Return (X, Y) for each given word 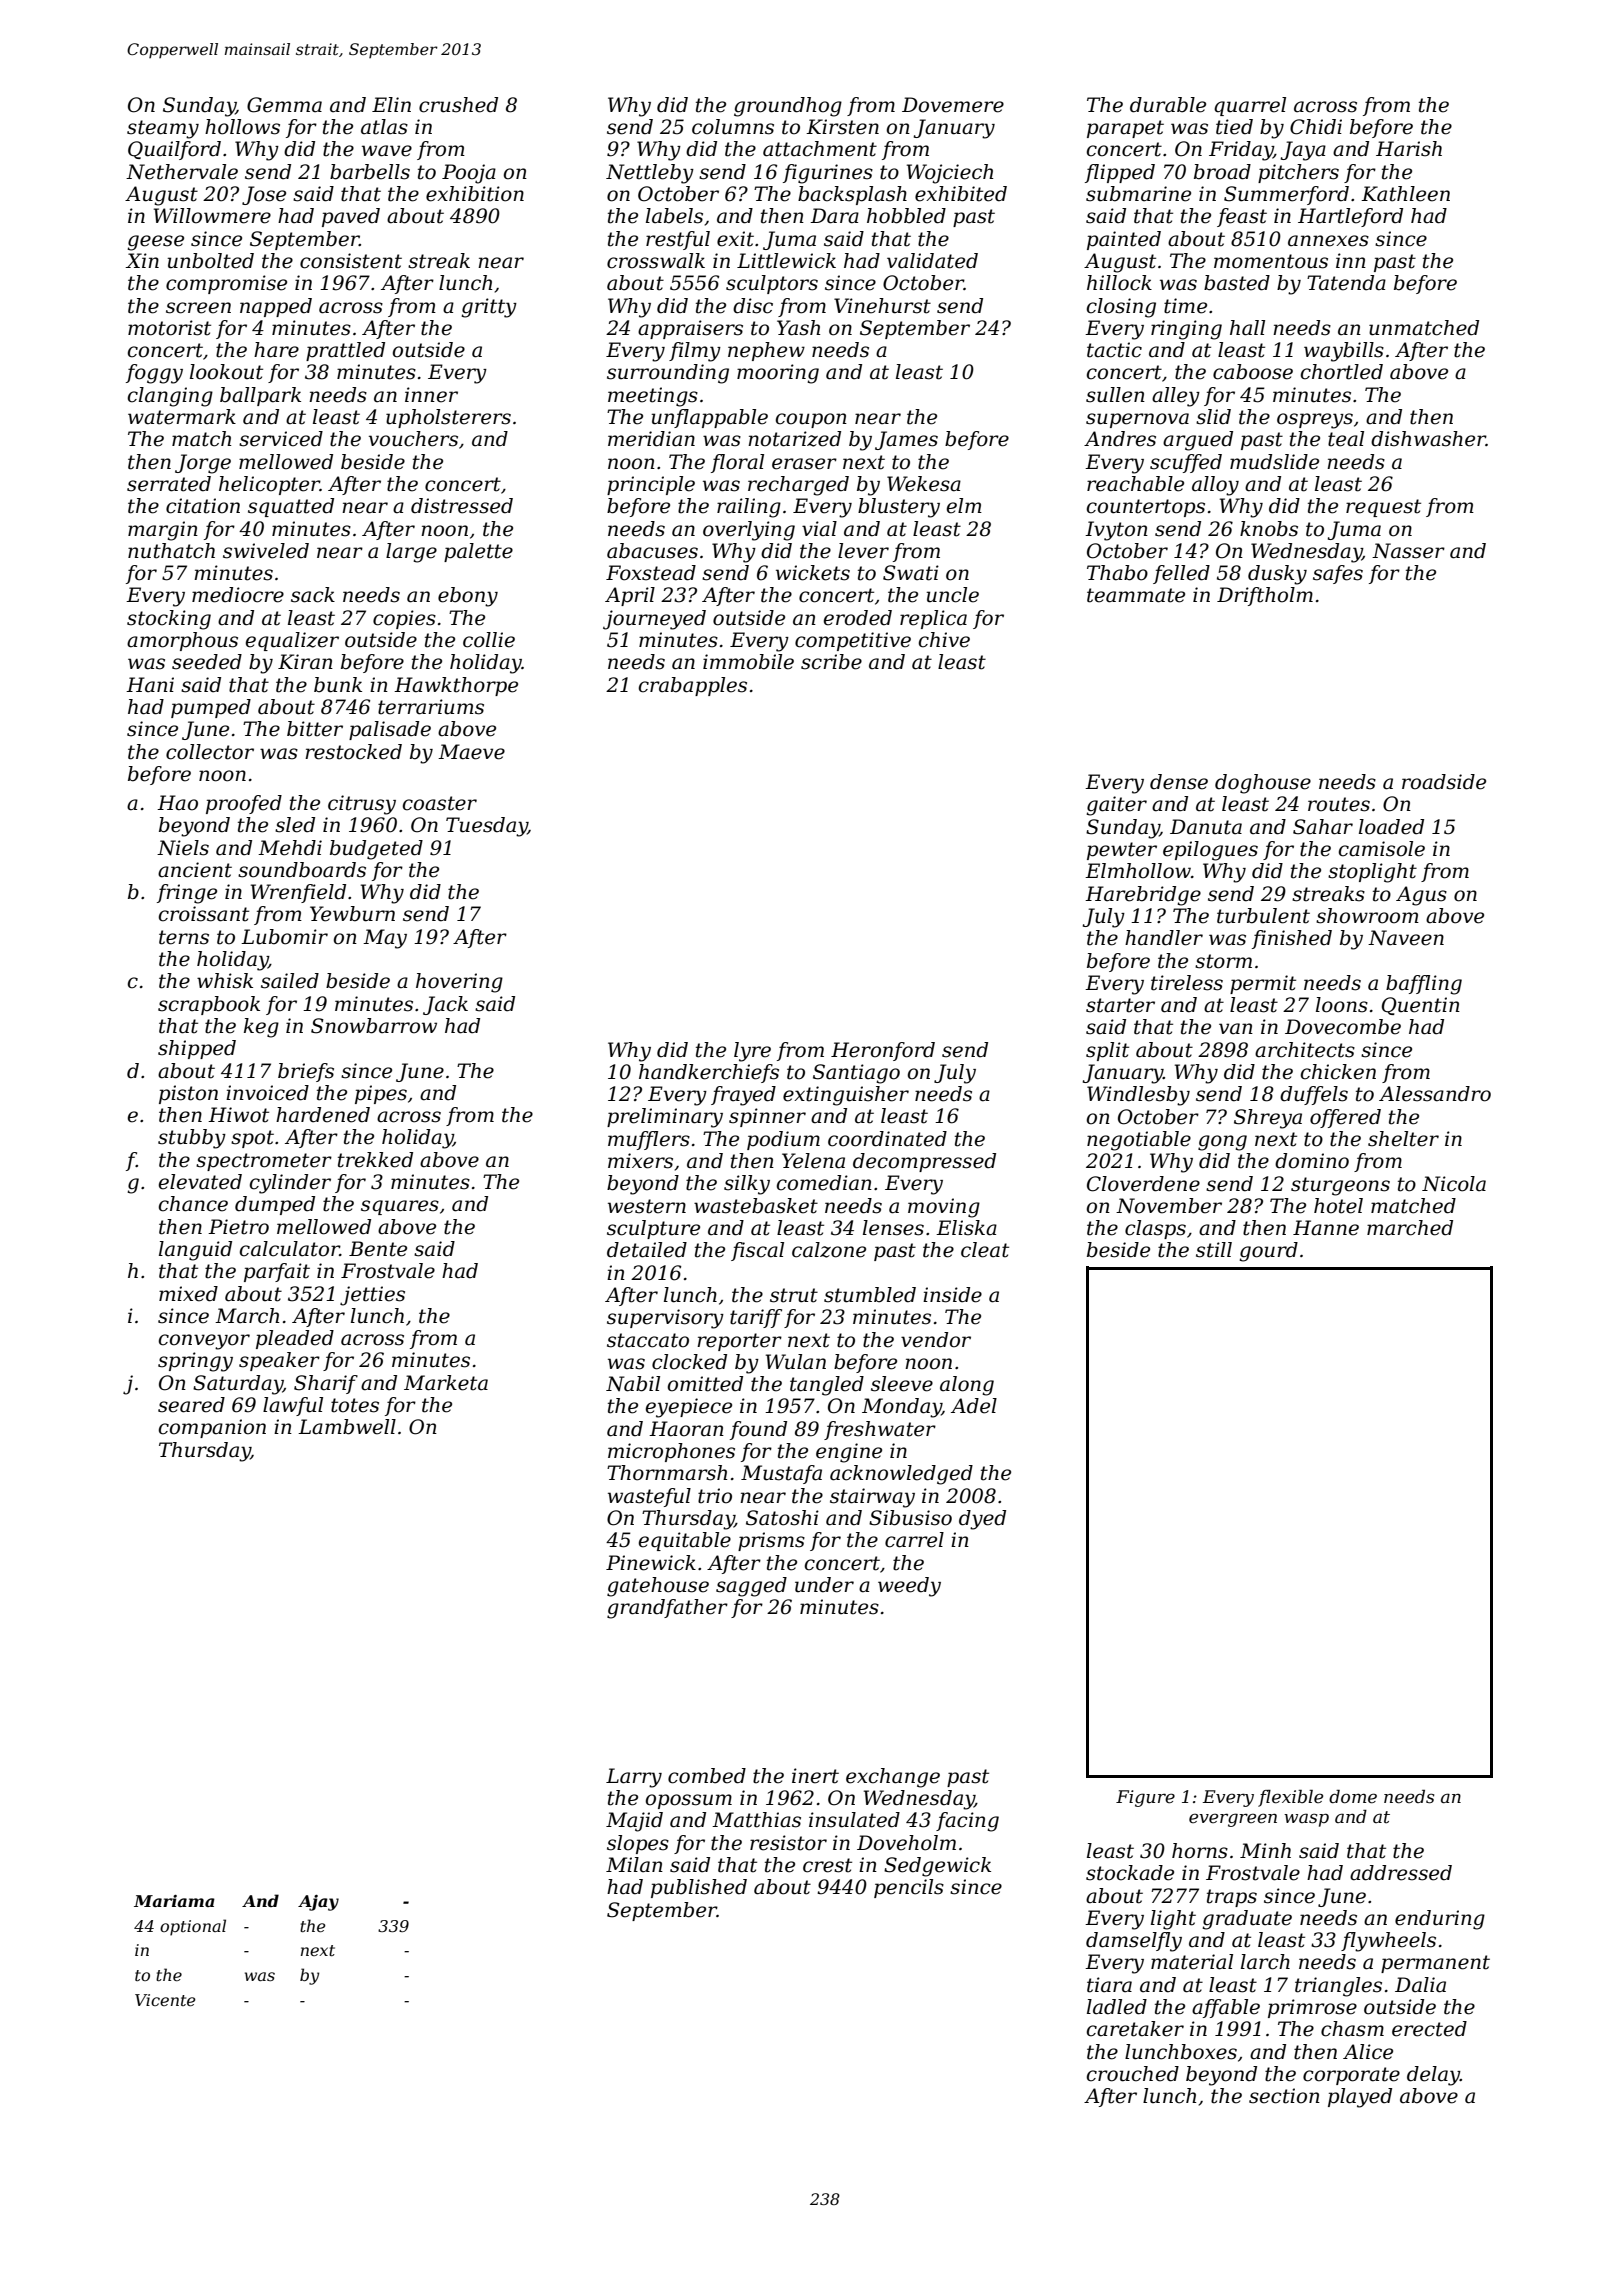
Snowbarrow (374, 1026)
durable (1168, 105)
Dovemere (953, 105)
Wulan (796, 1362)
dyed (982, 1520)
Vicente (165, 2000)
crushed (458, 105)
